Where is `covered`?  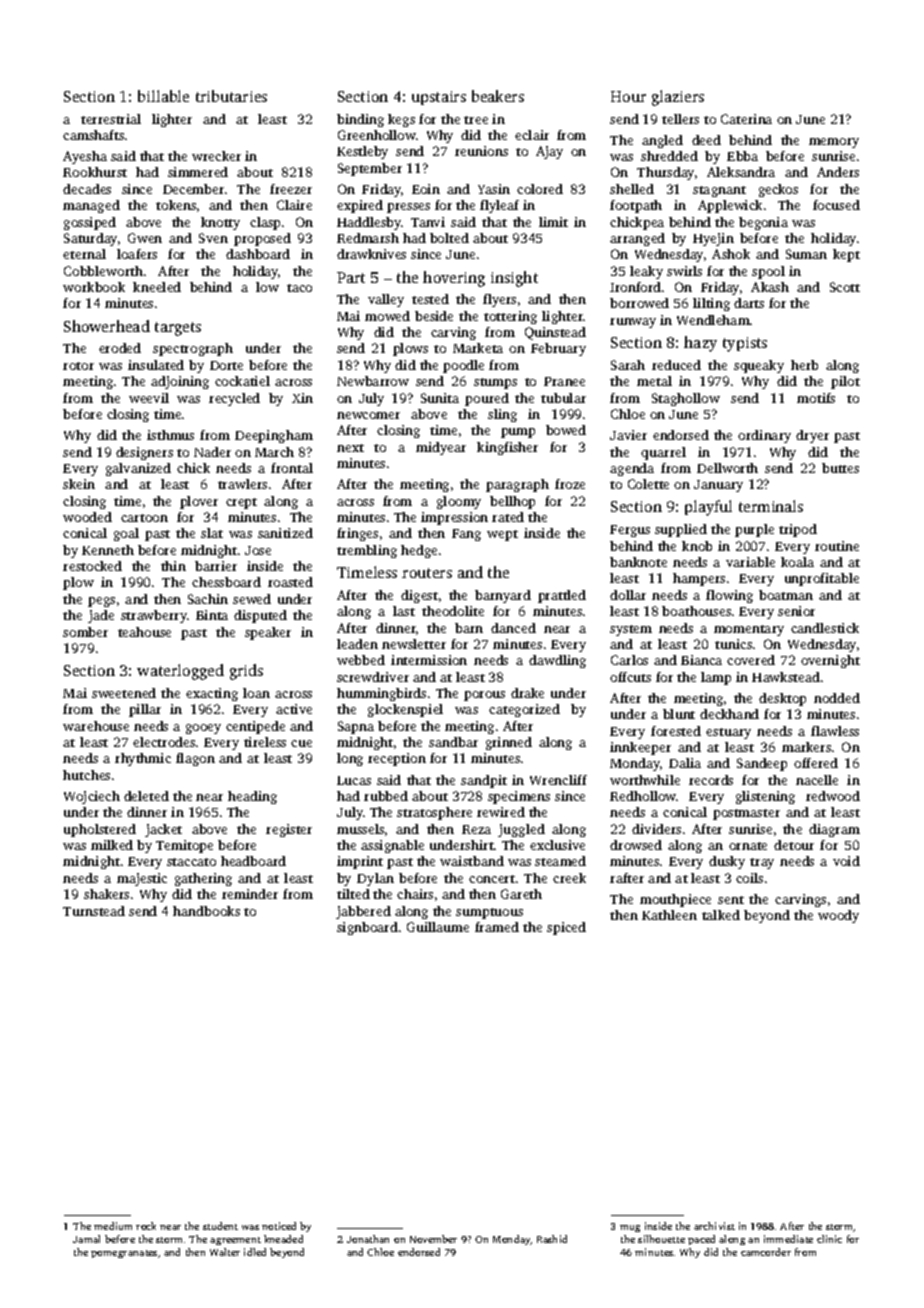
covered is located at coordinates (751, 660).
